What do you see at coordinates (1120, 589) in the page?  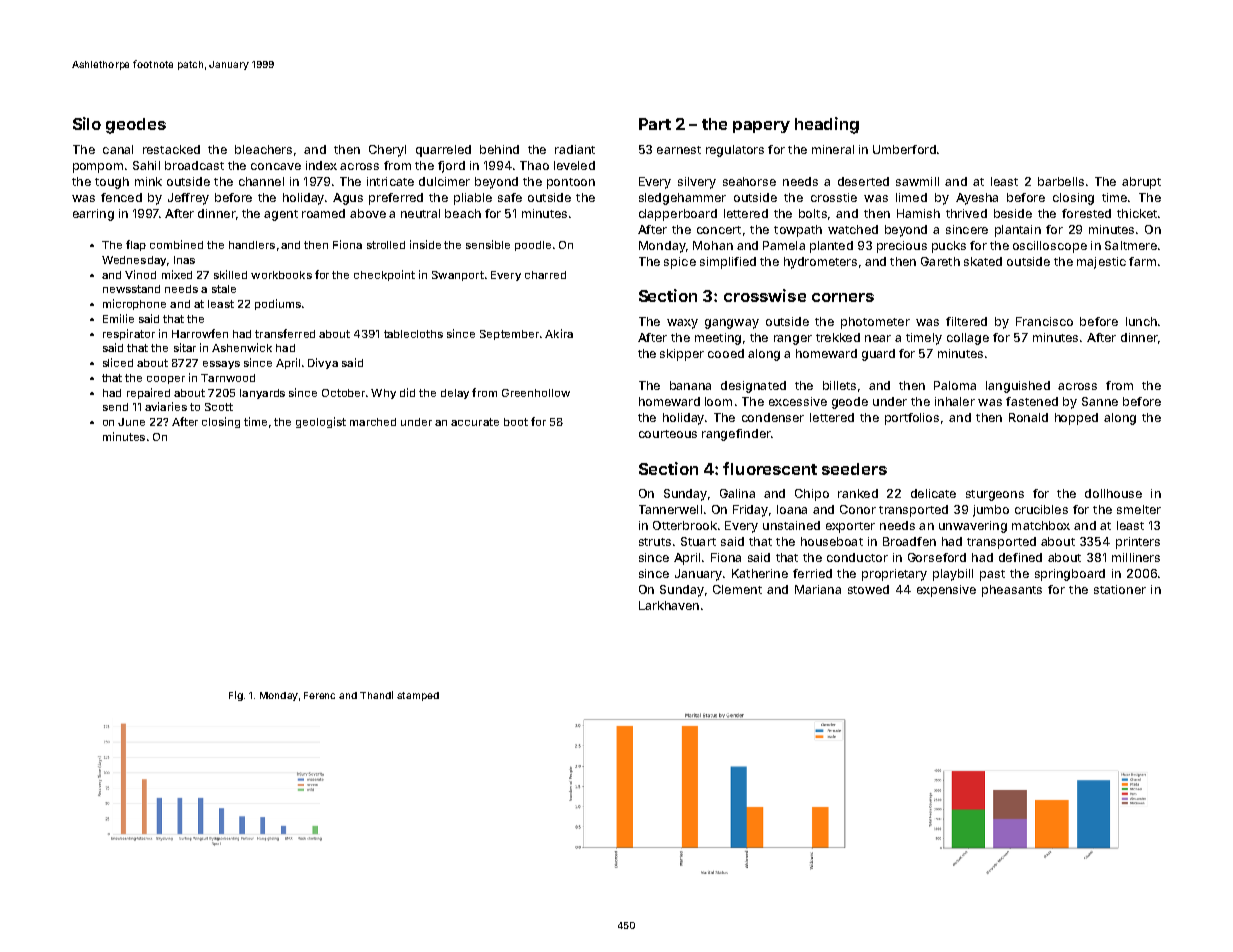 I see `stationer` at bounding box center [1120, 589].
